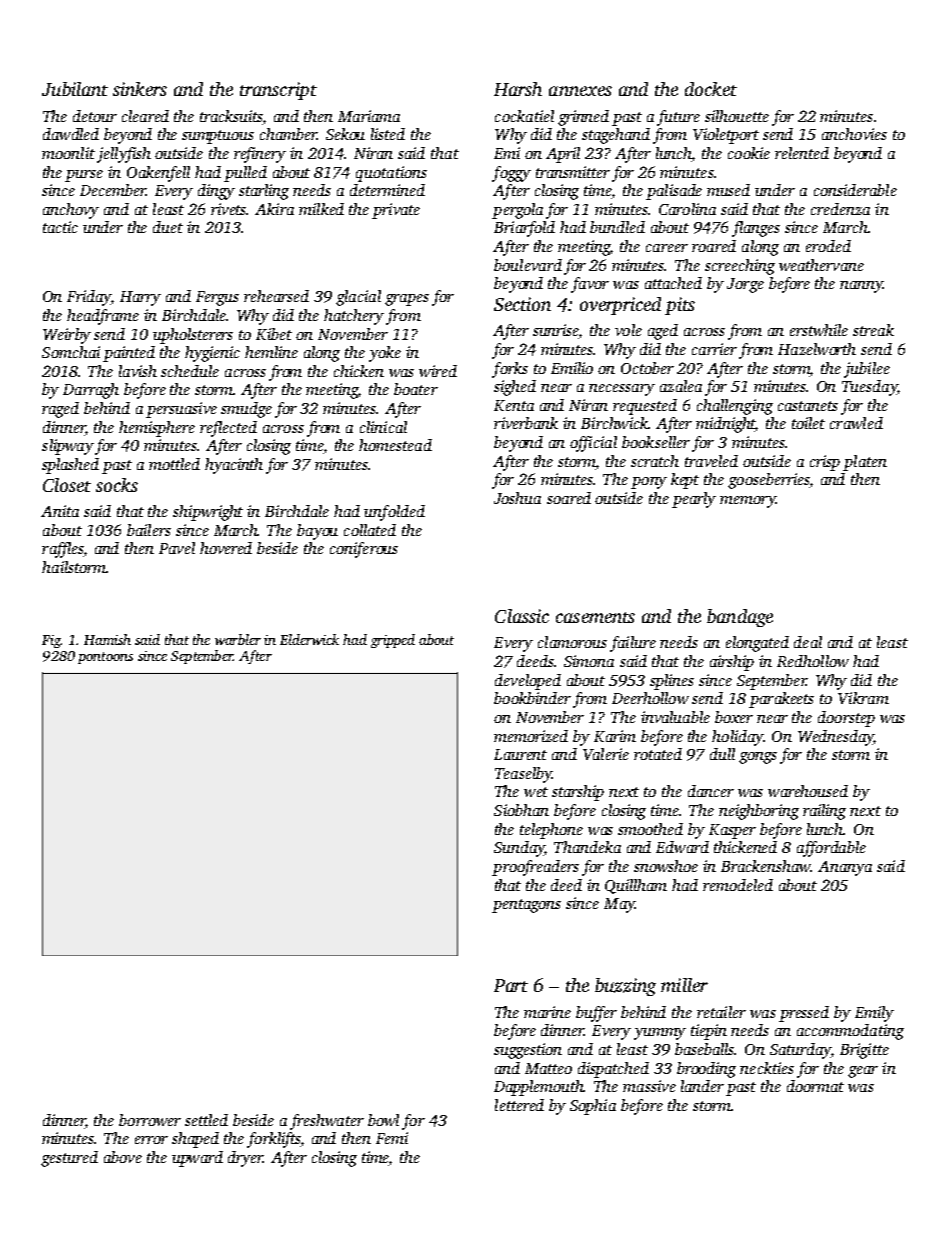 Image resolution: width=952 pixels, height=1233 pixels. Describe the element at coordinates (740, 618) in the page. I see `bandage` at that location.
